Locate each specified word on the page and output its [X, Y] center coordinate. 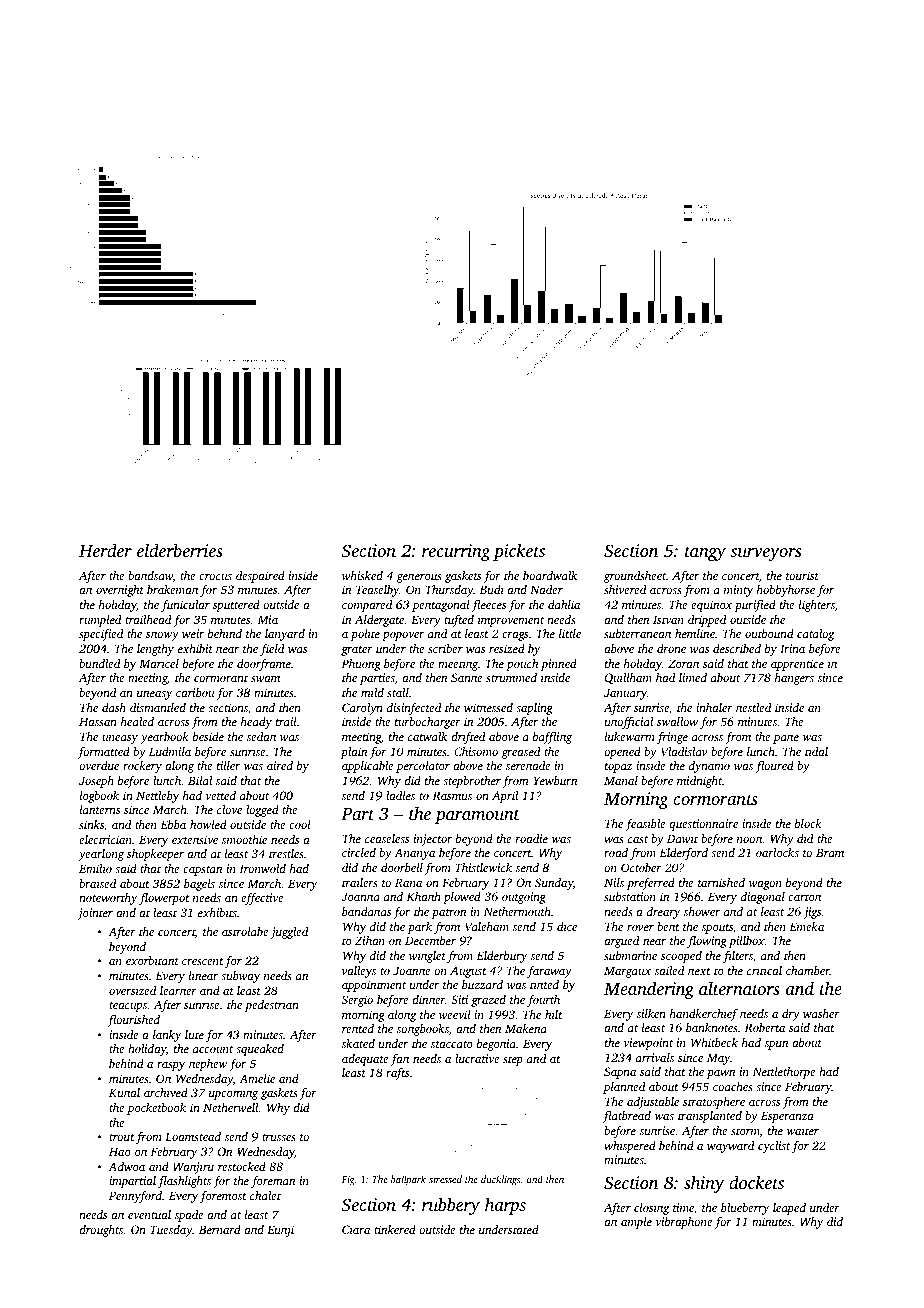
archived [166, 1092]
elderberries [180, 550]
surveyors [765, 554]
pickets [519, 552]
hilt [554, 1014]
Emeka [807, 926]
